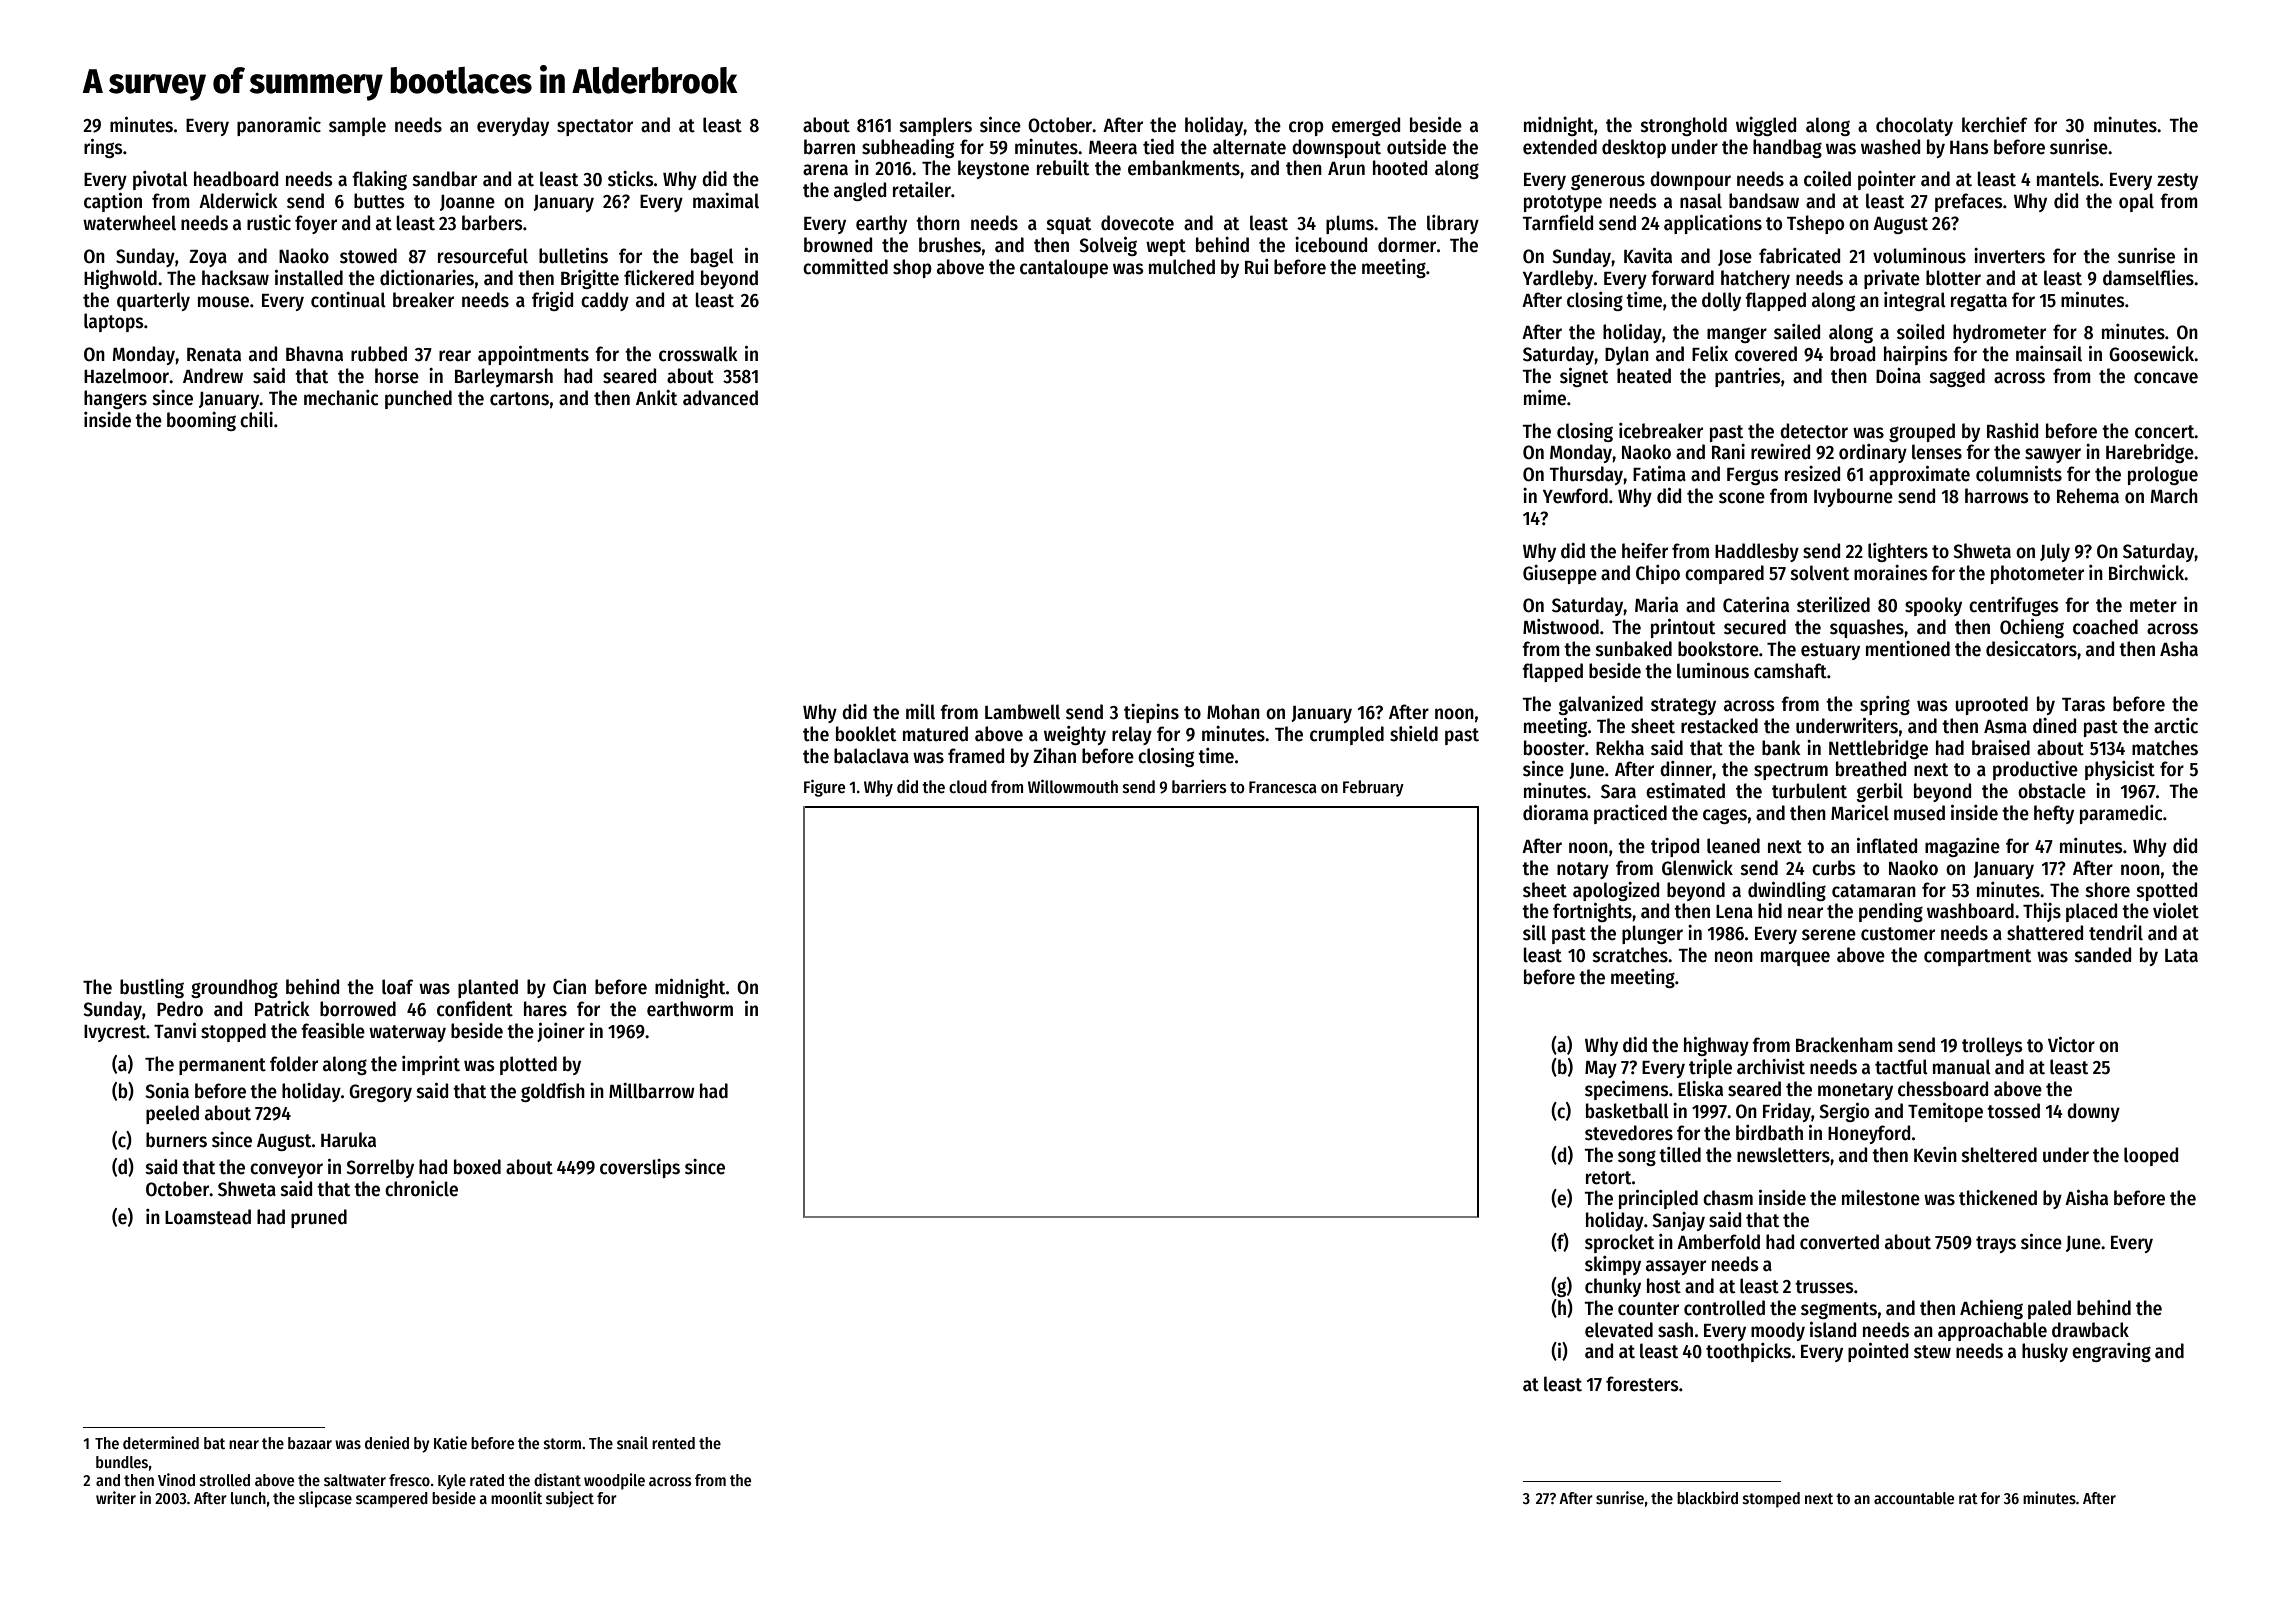 The width and height of the image is (2282, 1614). What do you see at coordinates (1683, 126) in the image?
I see `stronghold` at bounding box center [1683, 126].
